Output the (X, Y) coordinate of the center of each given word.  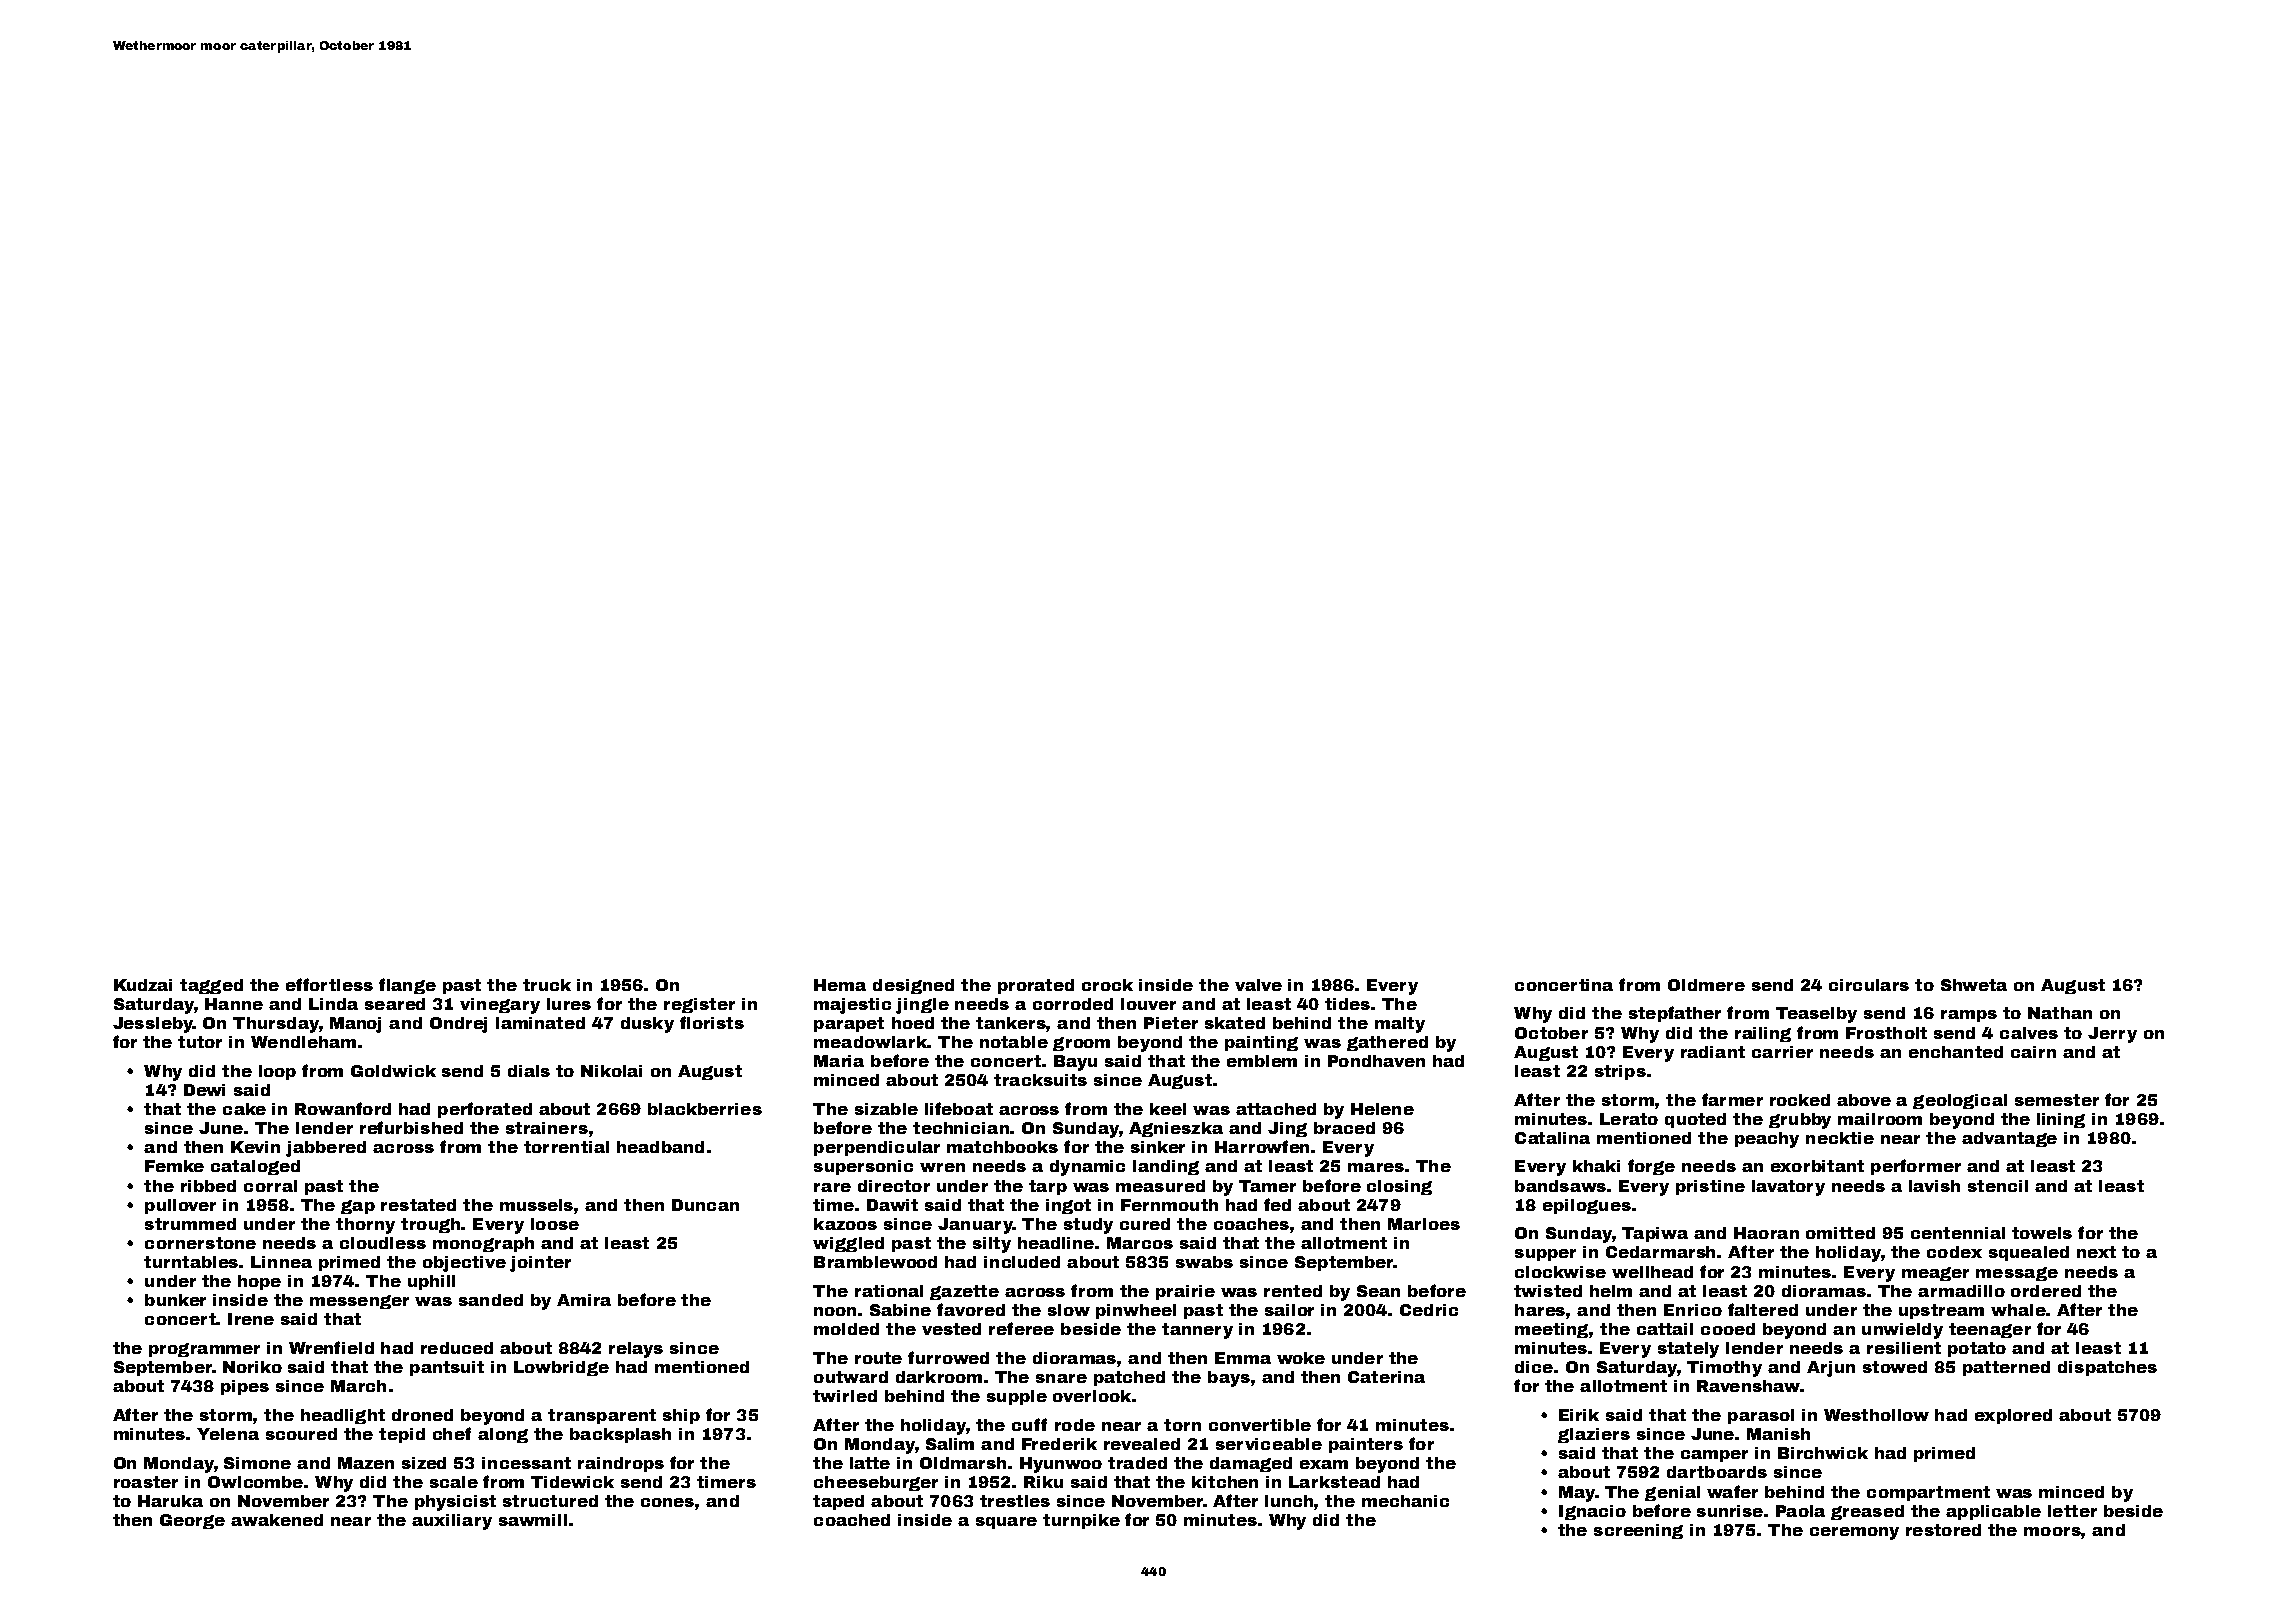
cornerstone (200, 1243)
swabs (1204, 1262)
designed (913, 986)
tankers (1011, 1023)
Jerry (2112, 1035)
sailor (1289, 1310)
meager (1935, 1274)
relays (636, 1350)
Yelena (228, 1434)
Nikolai (611, 1071)
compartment (1928, 1493)
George (192, 1521)
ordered (2046, 1291)
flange (407, 986)
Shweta (1974, 985)
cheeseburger (876, 1483)
